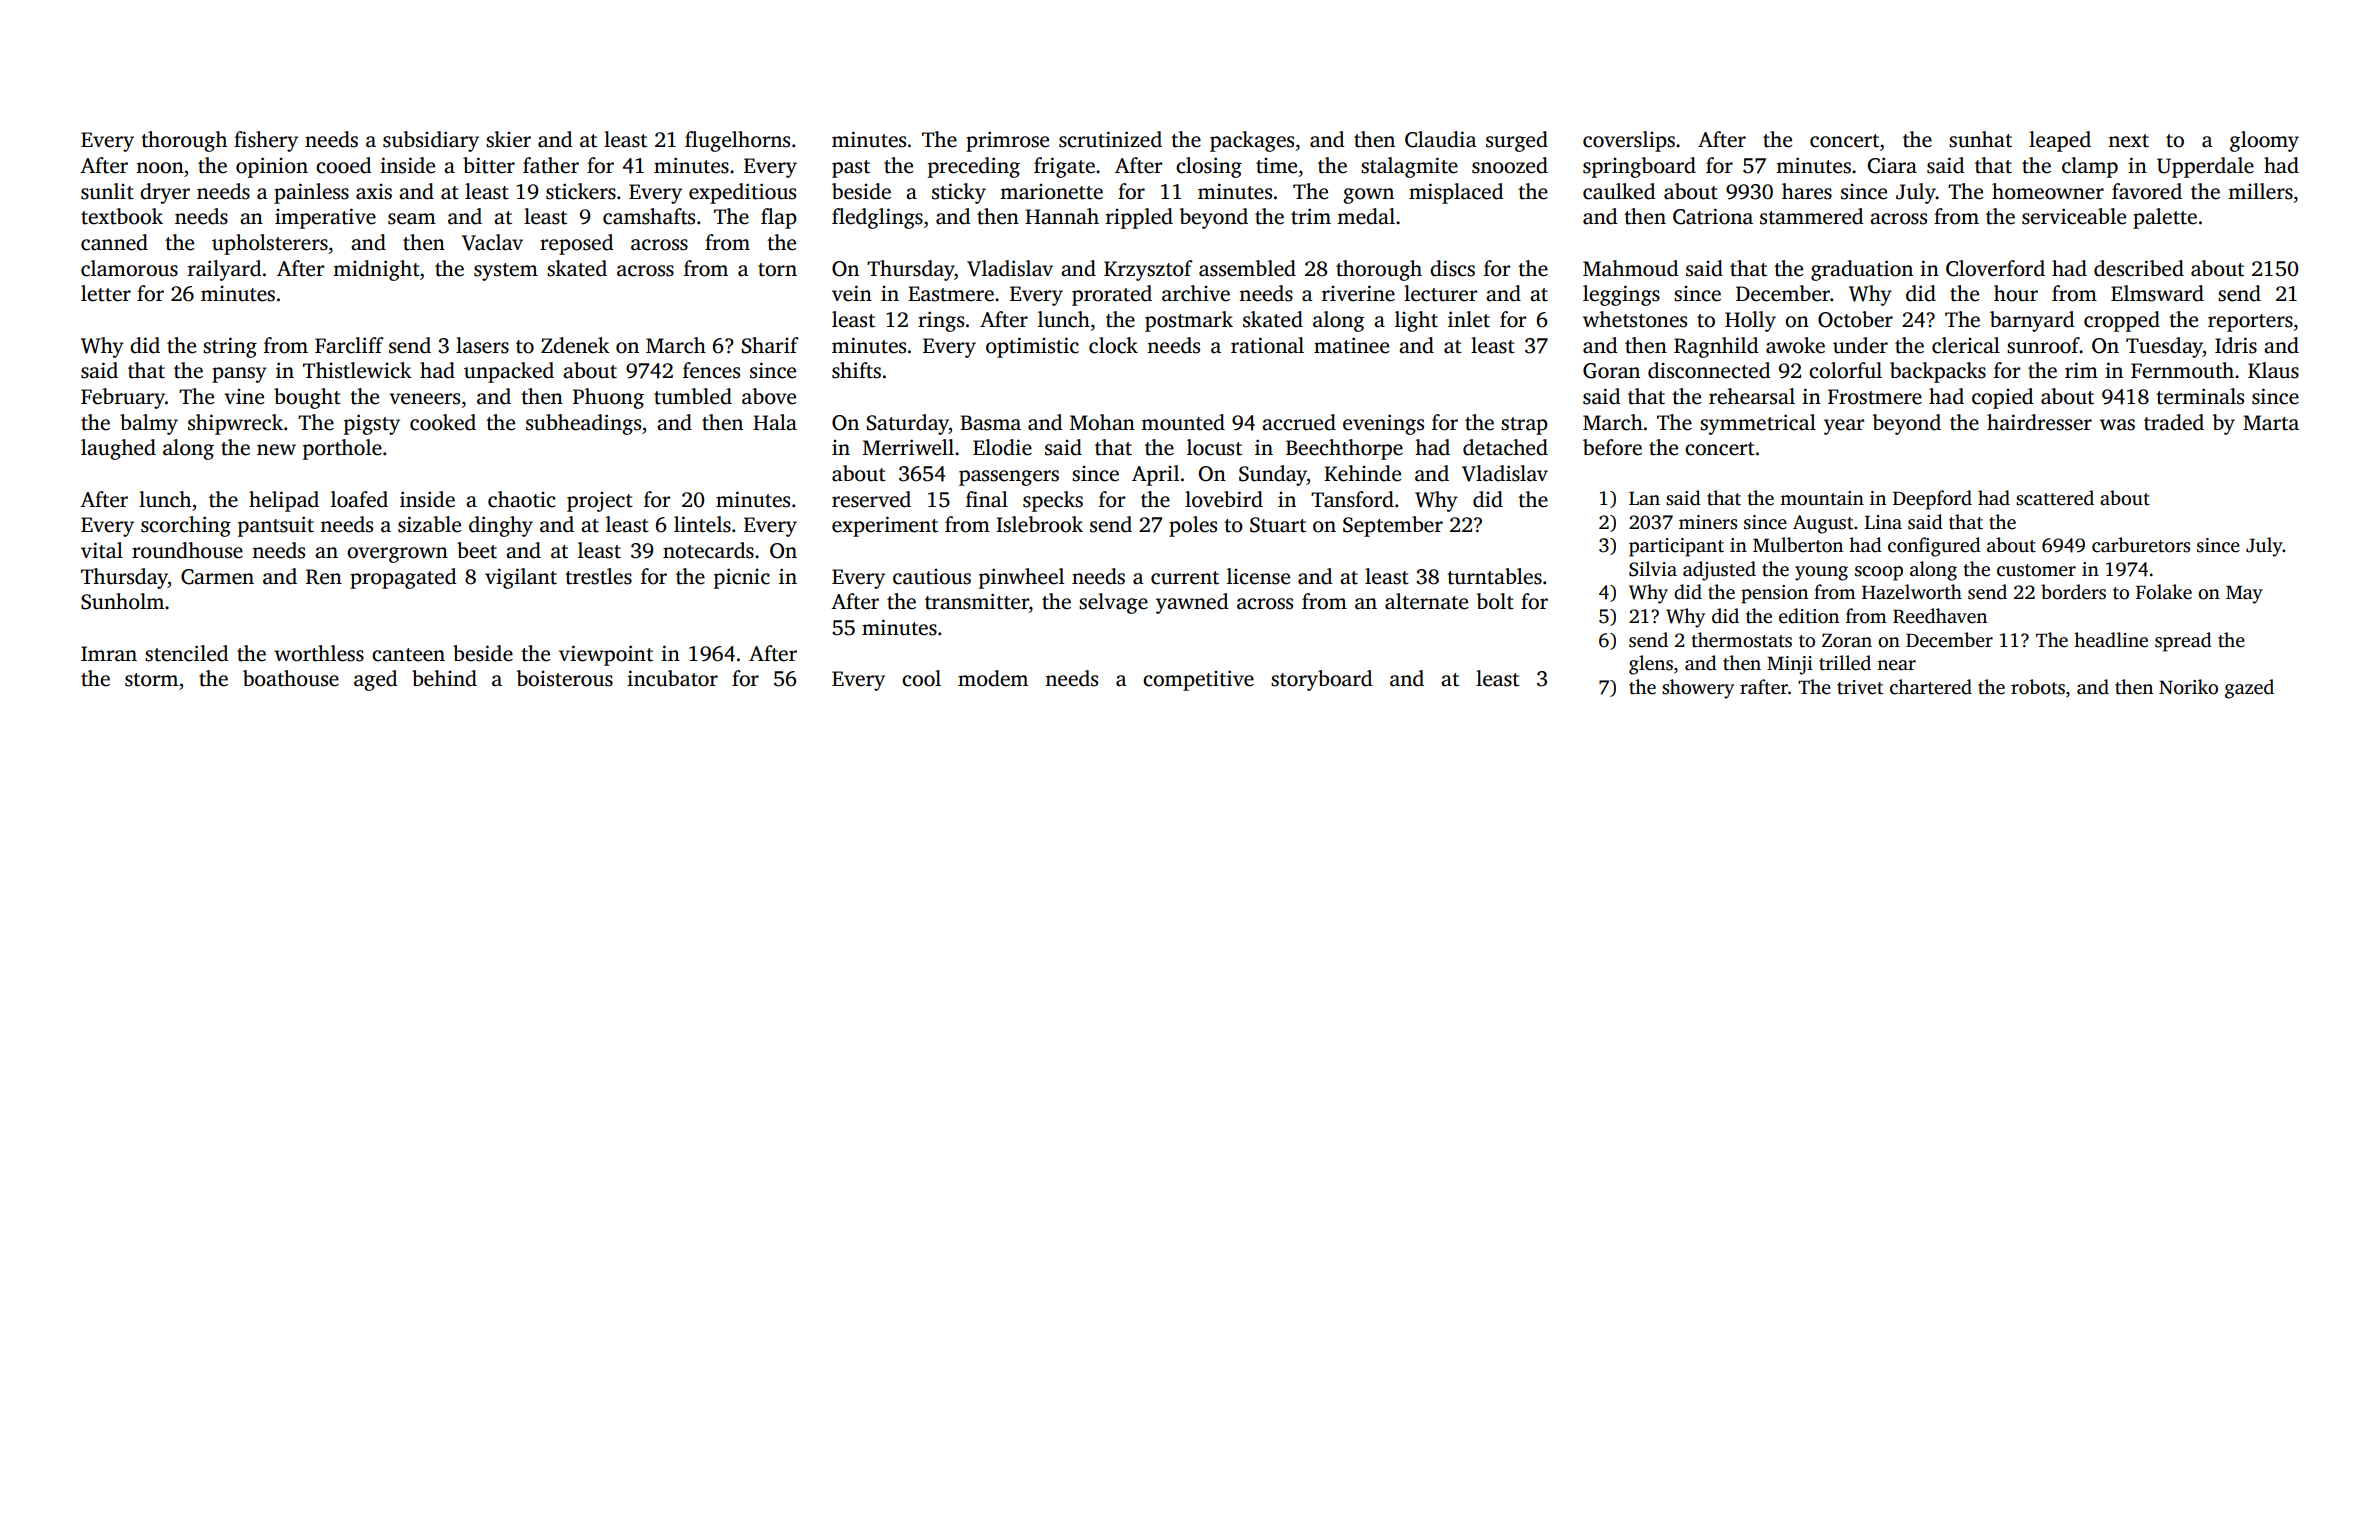 The width and height of the screenshot is (2380, 1540). I want to click on Beechthorpe, so click(1344, 449).
